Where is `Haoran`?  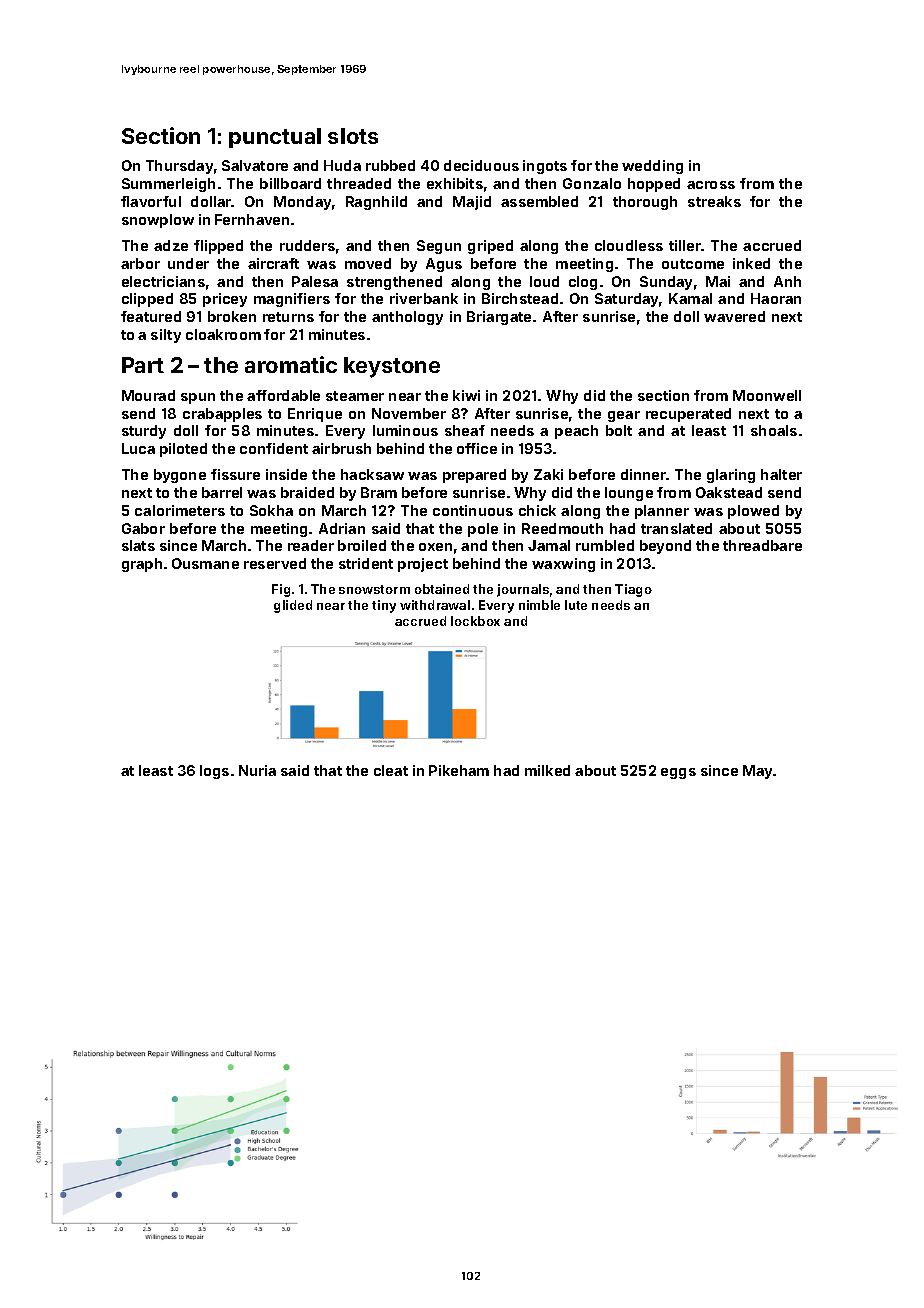
Haoran is located at coordinates (776, 298).
